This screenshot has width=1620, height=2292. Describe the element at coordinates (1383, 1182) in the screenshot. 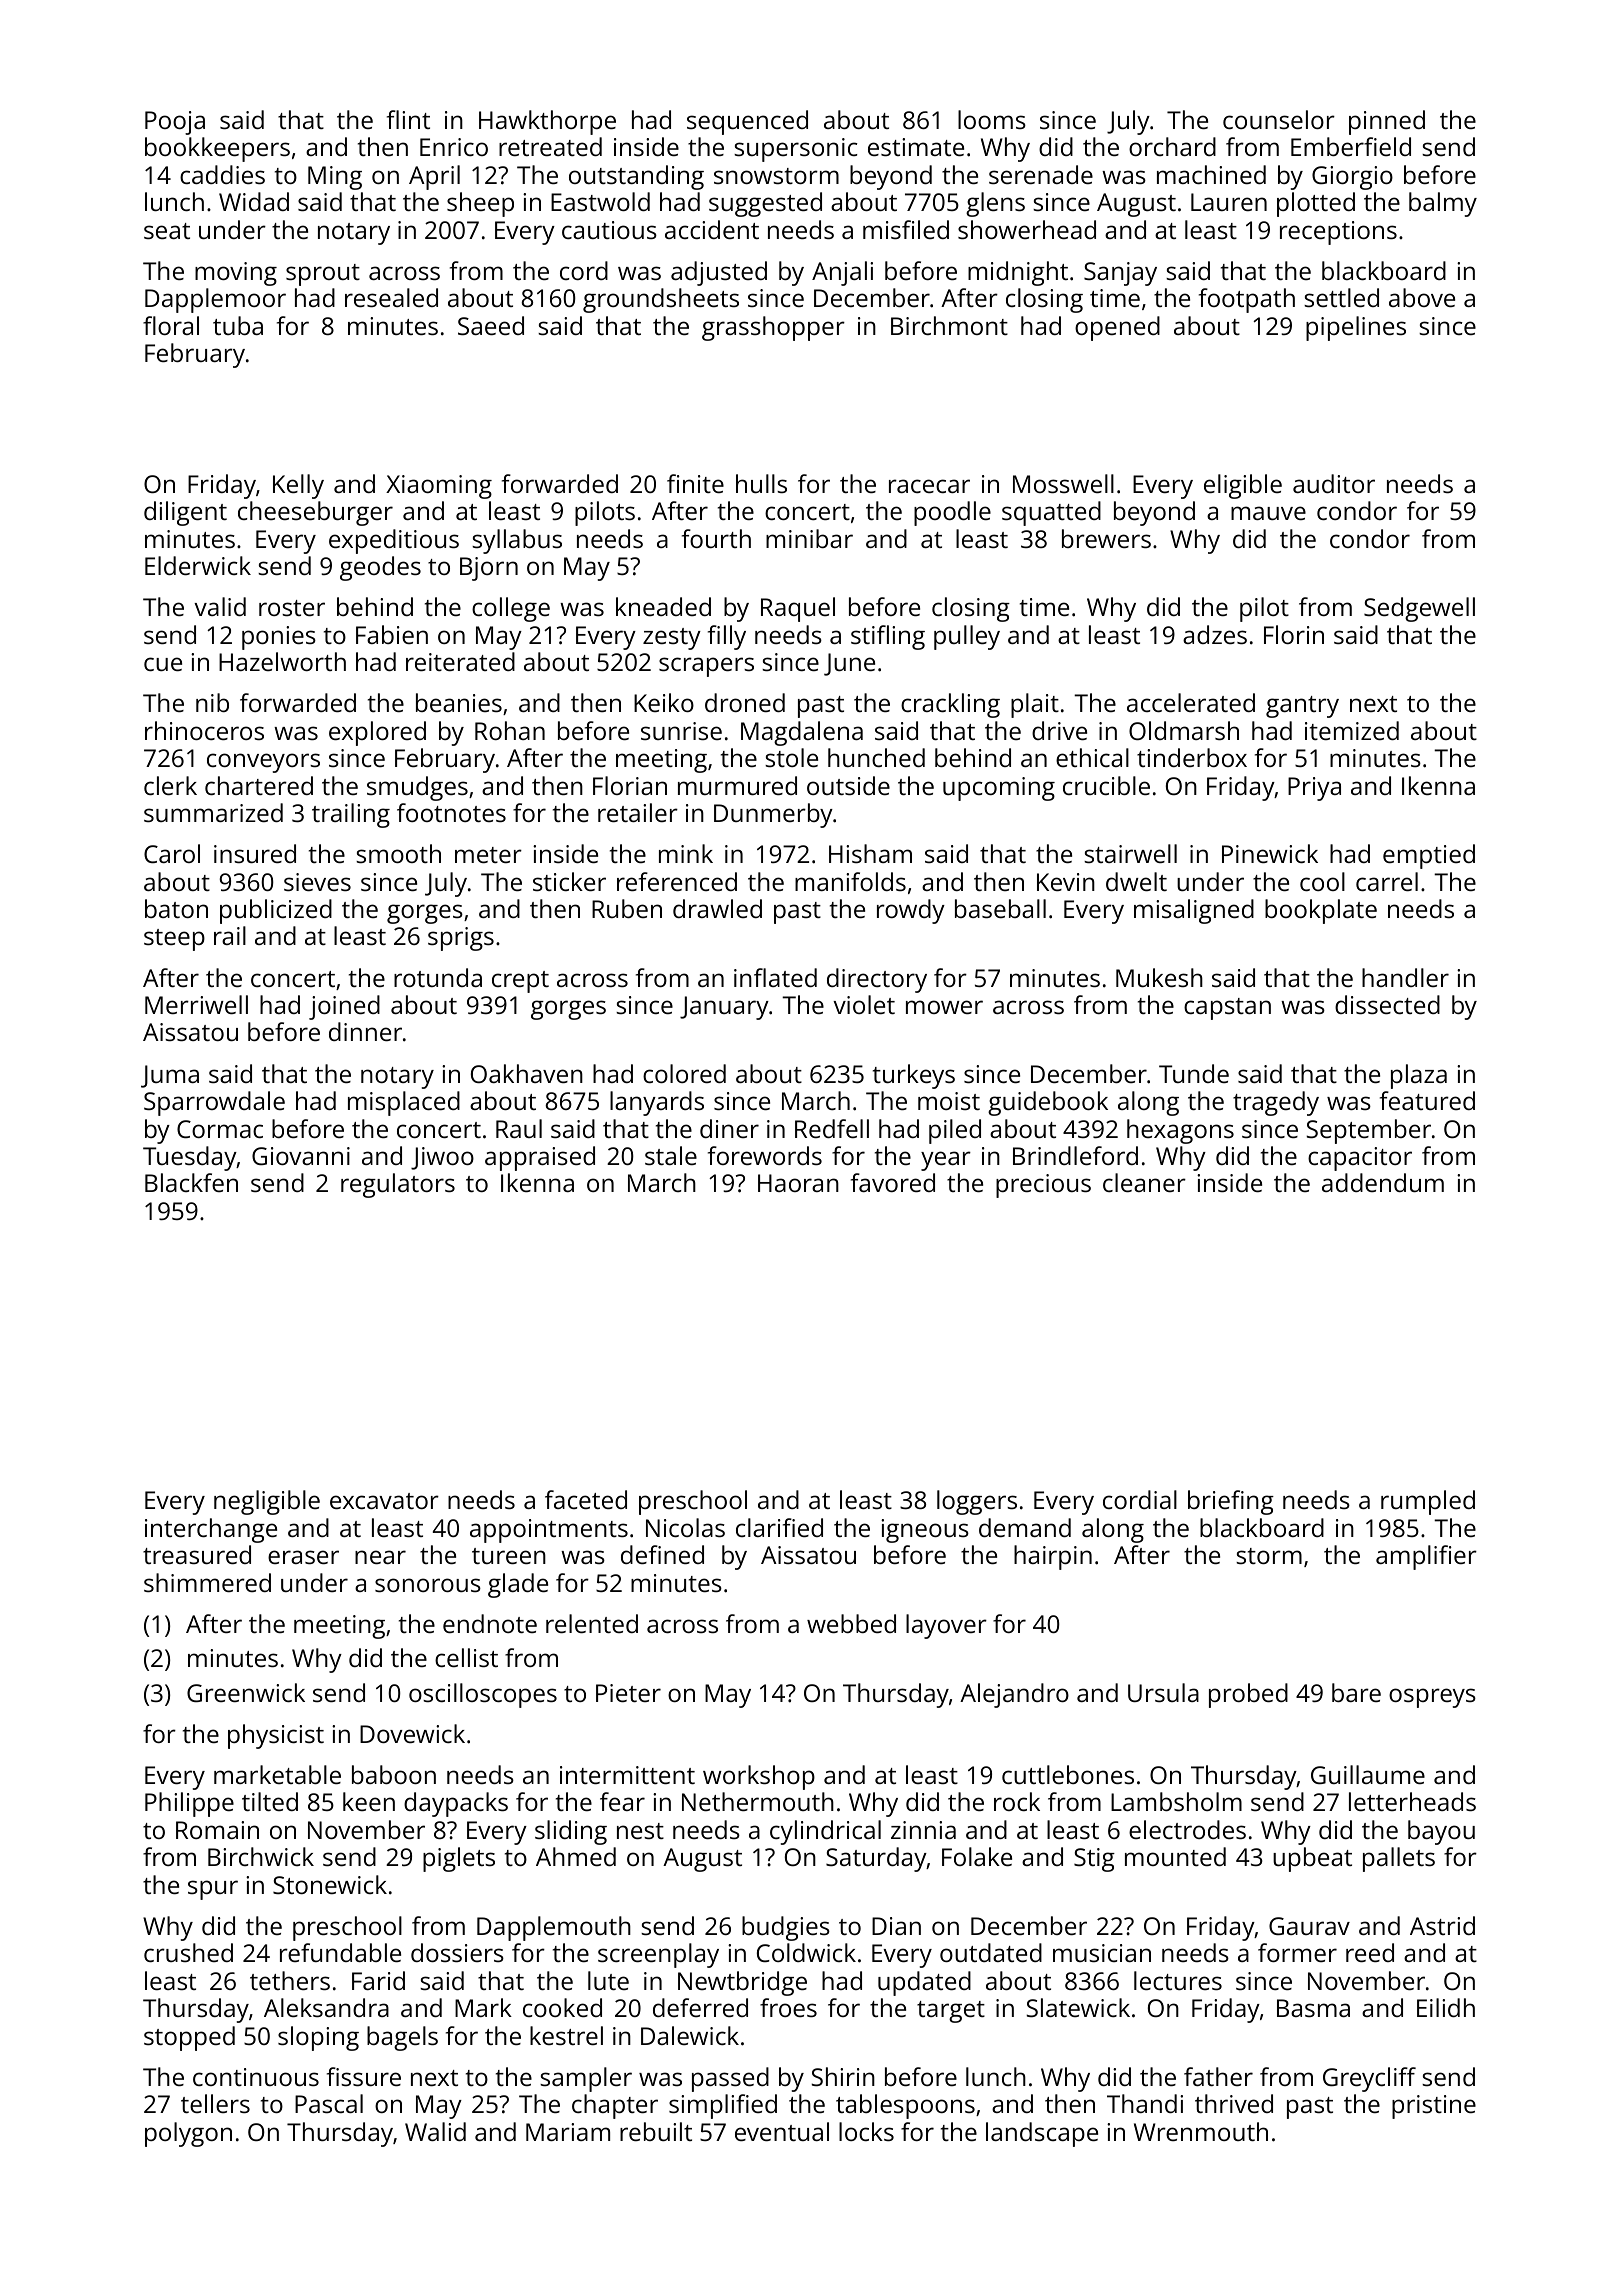

I see `addendum` at that location.
